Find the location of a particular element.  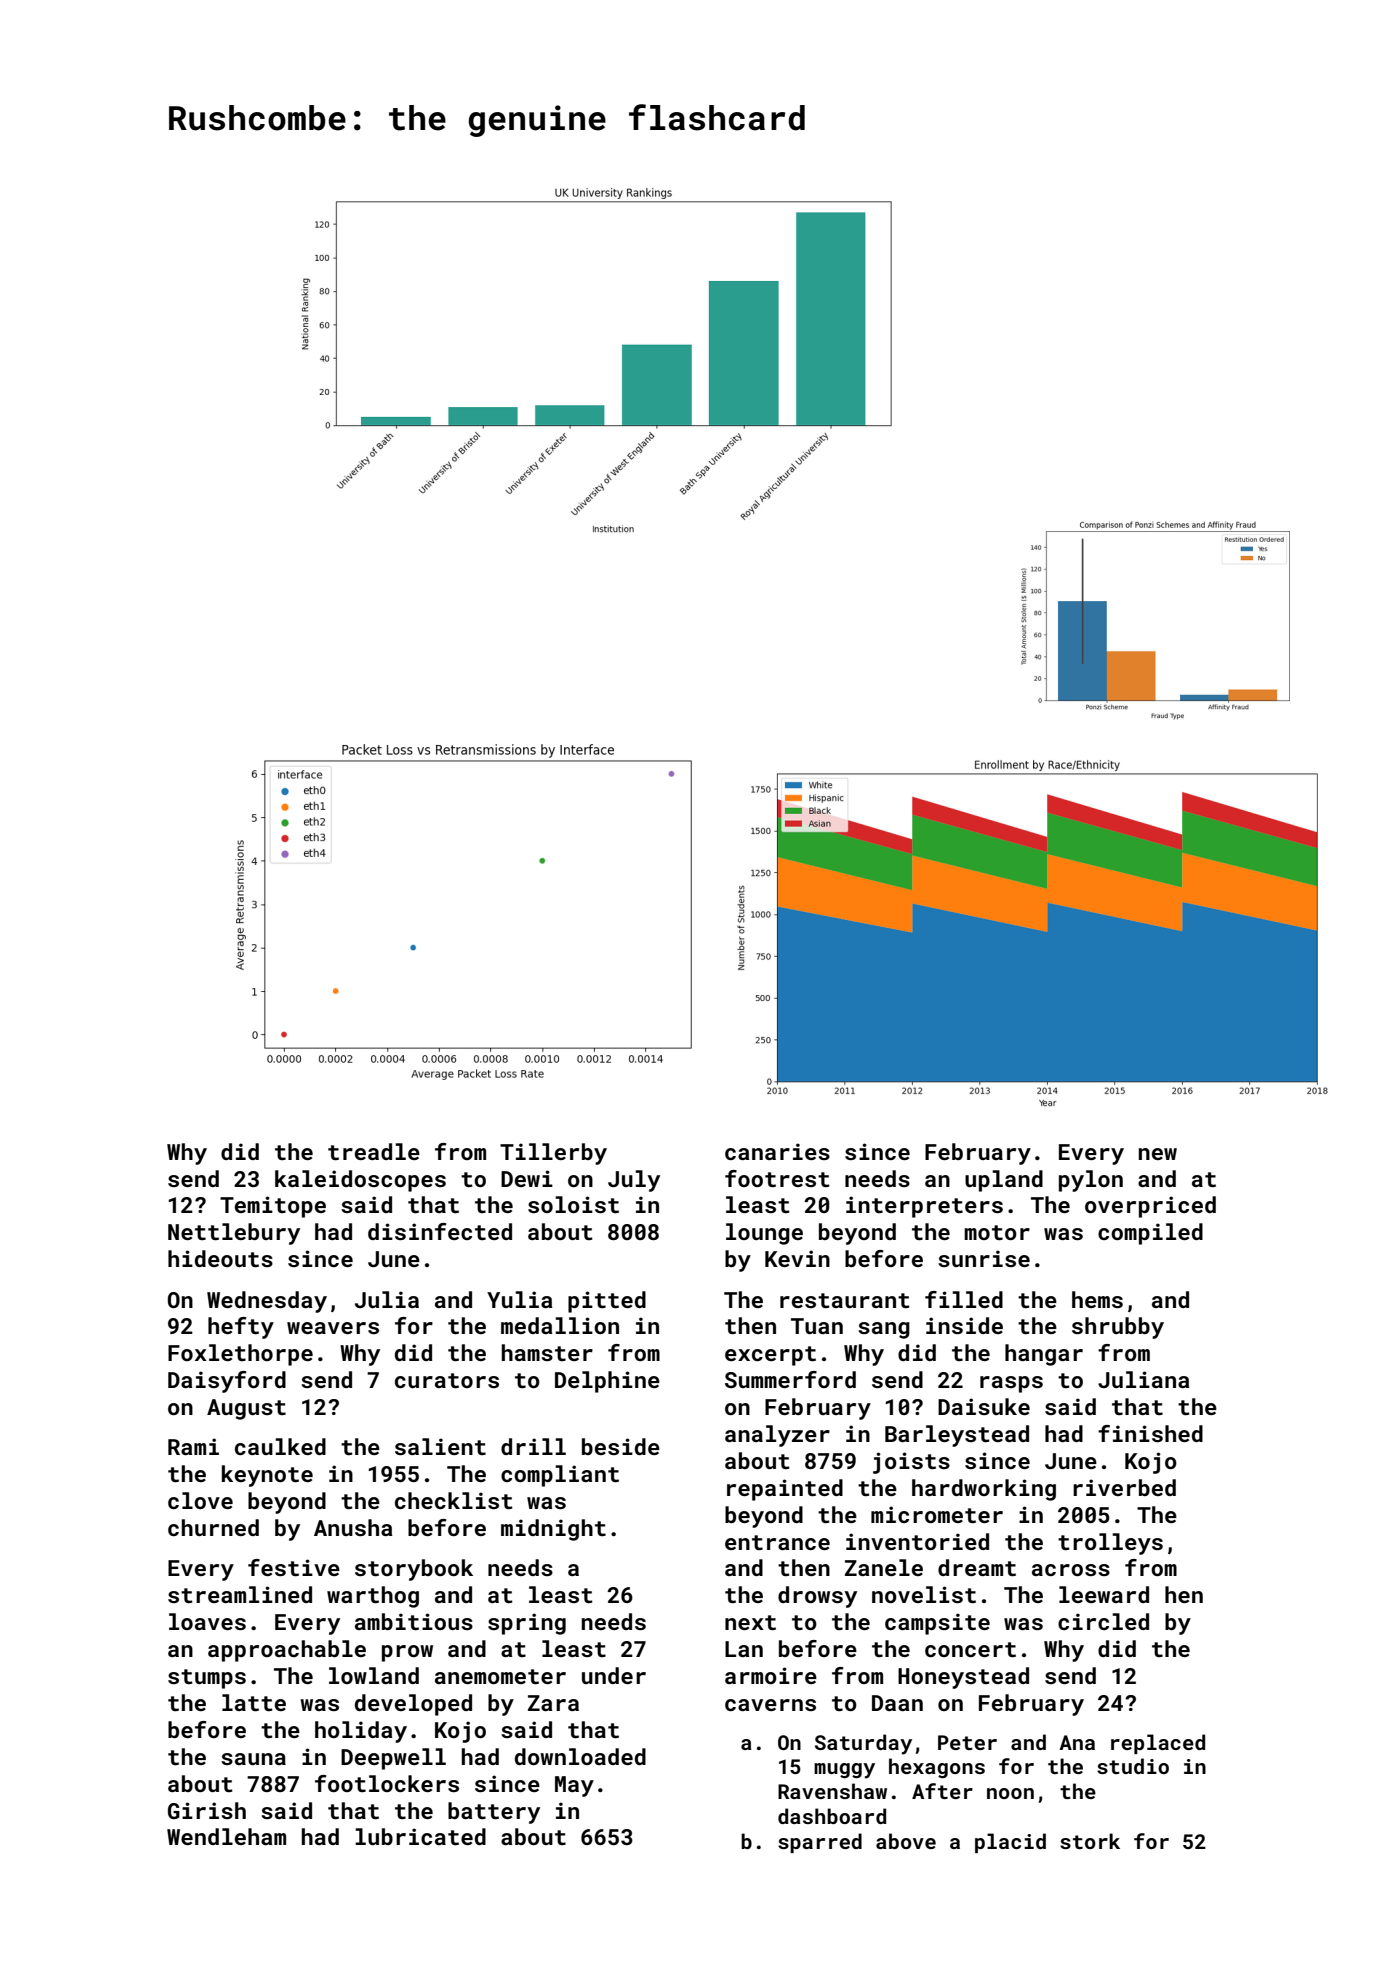

pylon is located at coordinates (1091, 1181).
